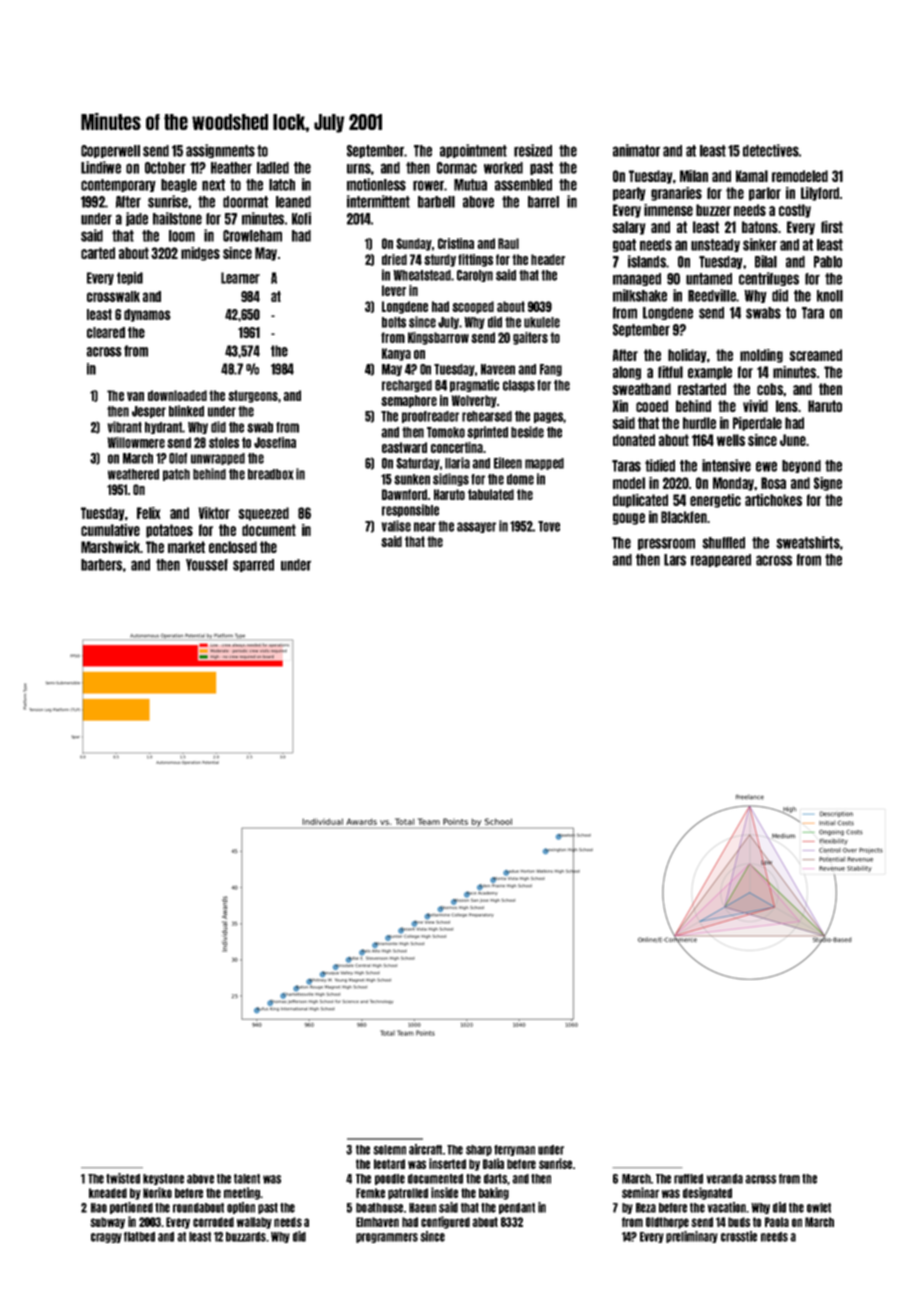 The height and width of the screenshot is (1308, 924). What do you see at coordinates (761, 356) in the screenshot?
I see `molding` at bounding box center [761, 356].
